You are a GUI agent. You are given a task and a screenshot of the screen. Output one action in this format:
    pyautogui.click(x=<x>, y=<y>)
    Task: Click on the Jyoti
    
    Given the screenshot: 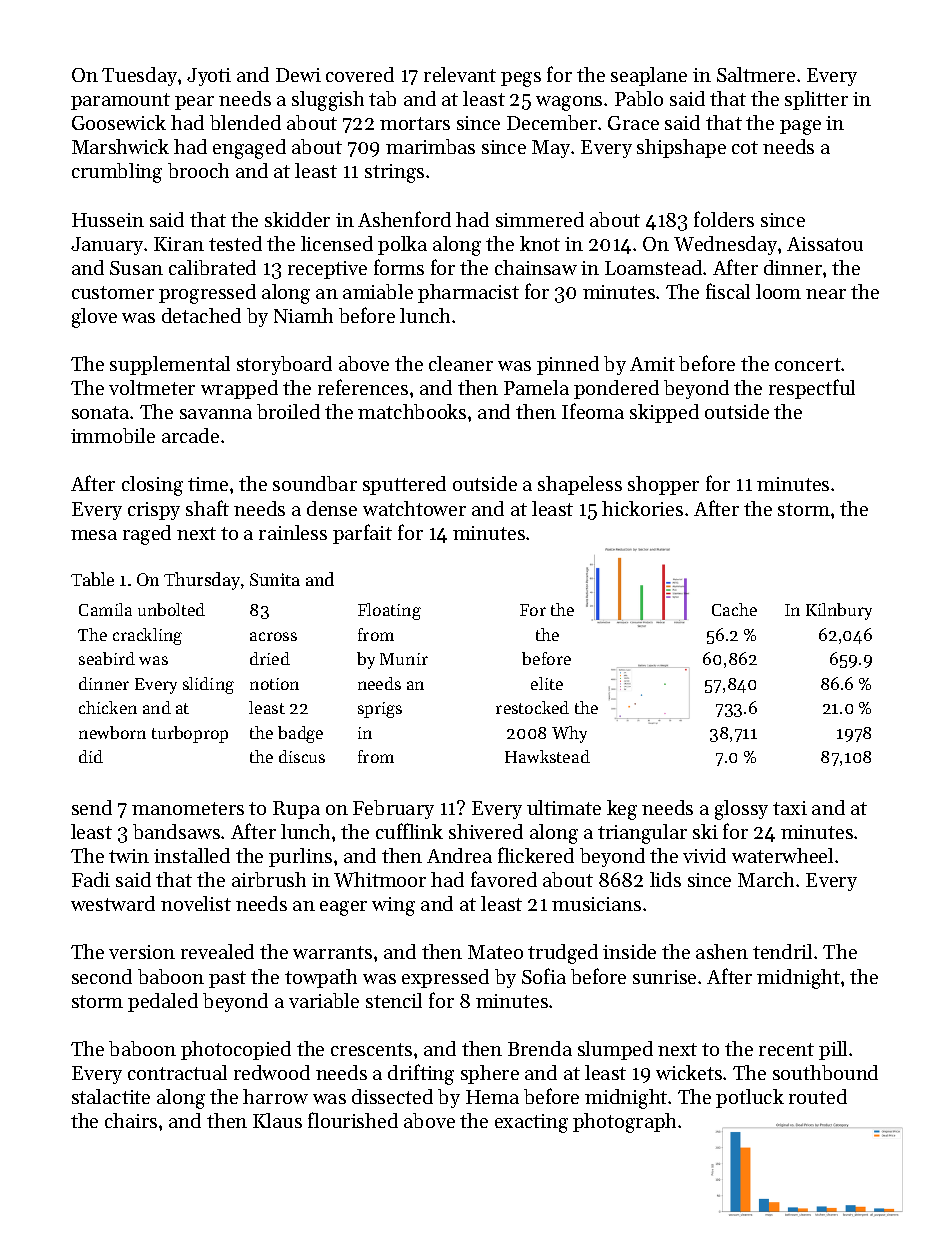 What is the action you would take?
    pyautogui.click(x=209, y=77)
